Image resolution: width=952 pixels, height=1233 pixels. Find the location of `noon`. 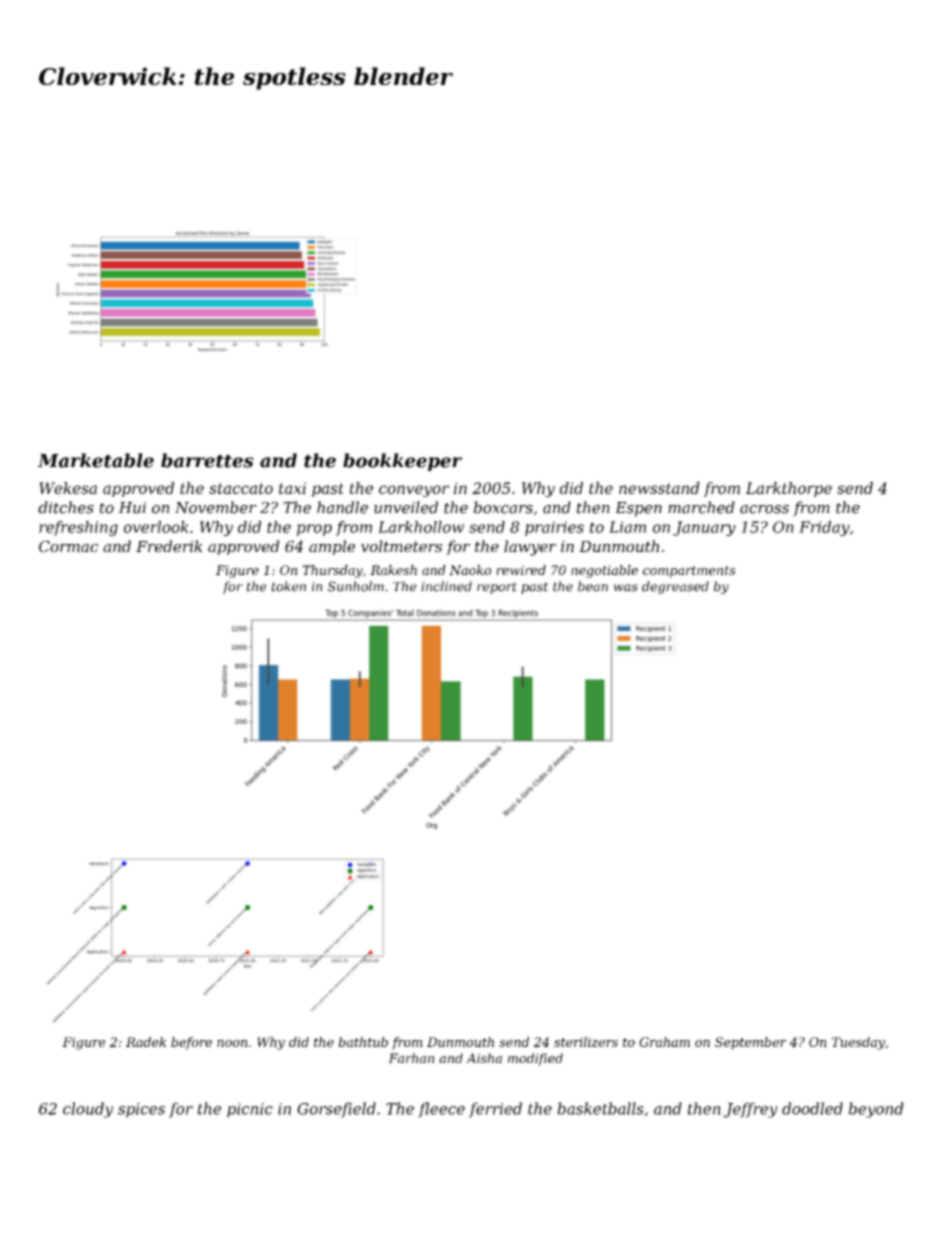

noon is located at coordinates (232, 1043).
